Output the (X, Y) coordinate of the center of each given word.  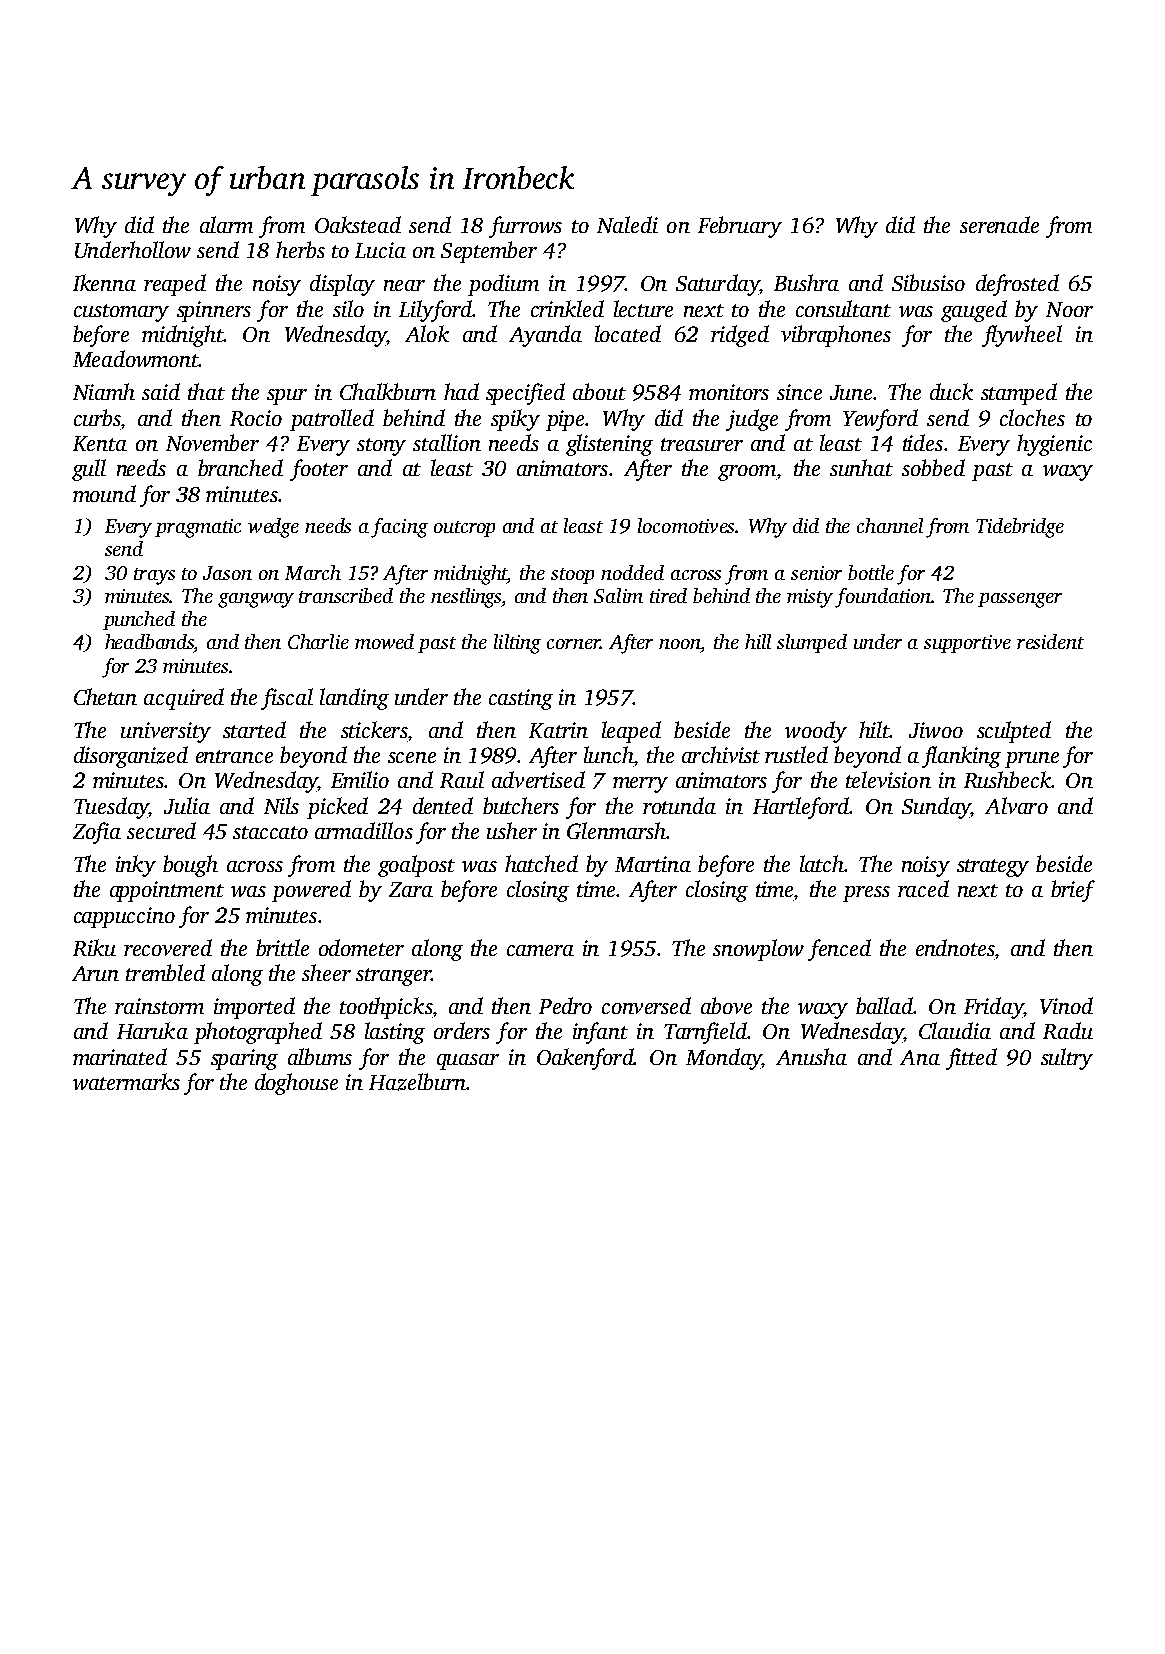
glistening (609, 445)
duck (951, 391)
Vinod (1066, 1005)
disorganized (131, 757)
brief (1073, 891)
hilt (874, 729)
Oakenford (585, 1059)
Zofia (97, 833)
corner (574, 644)
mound (104, 493)
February (740, 227)
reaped (175, 285)
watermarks (126, 1081)
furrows (525, 227)
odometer (361, 947)
